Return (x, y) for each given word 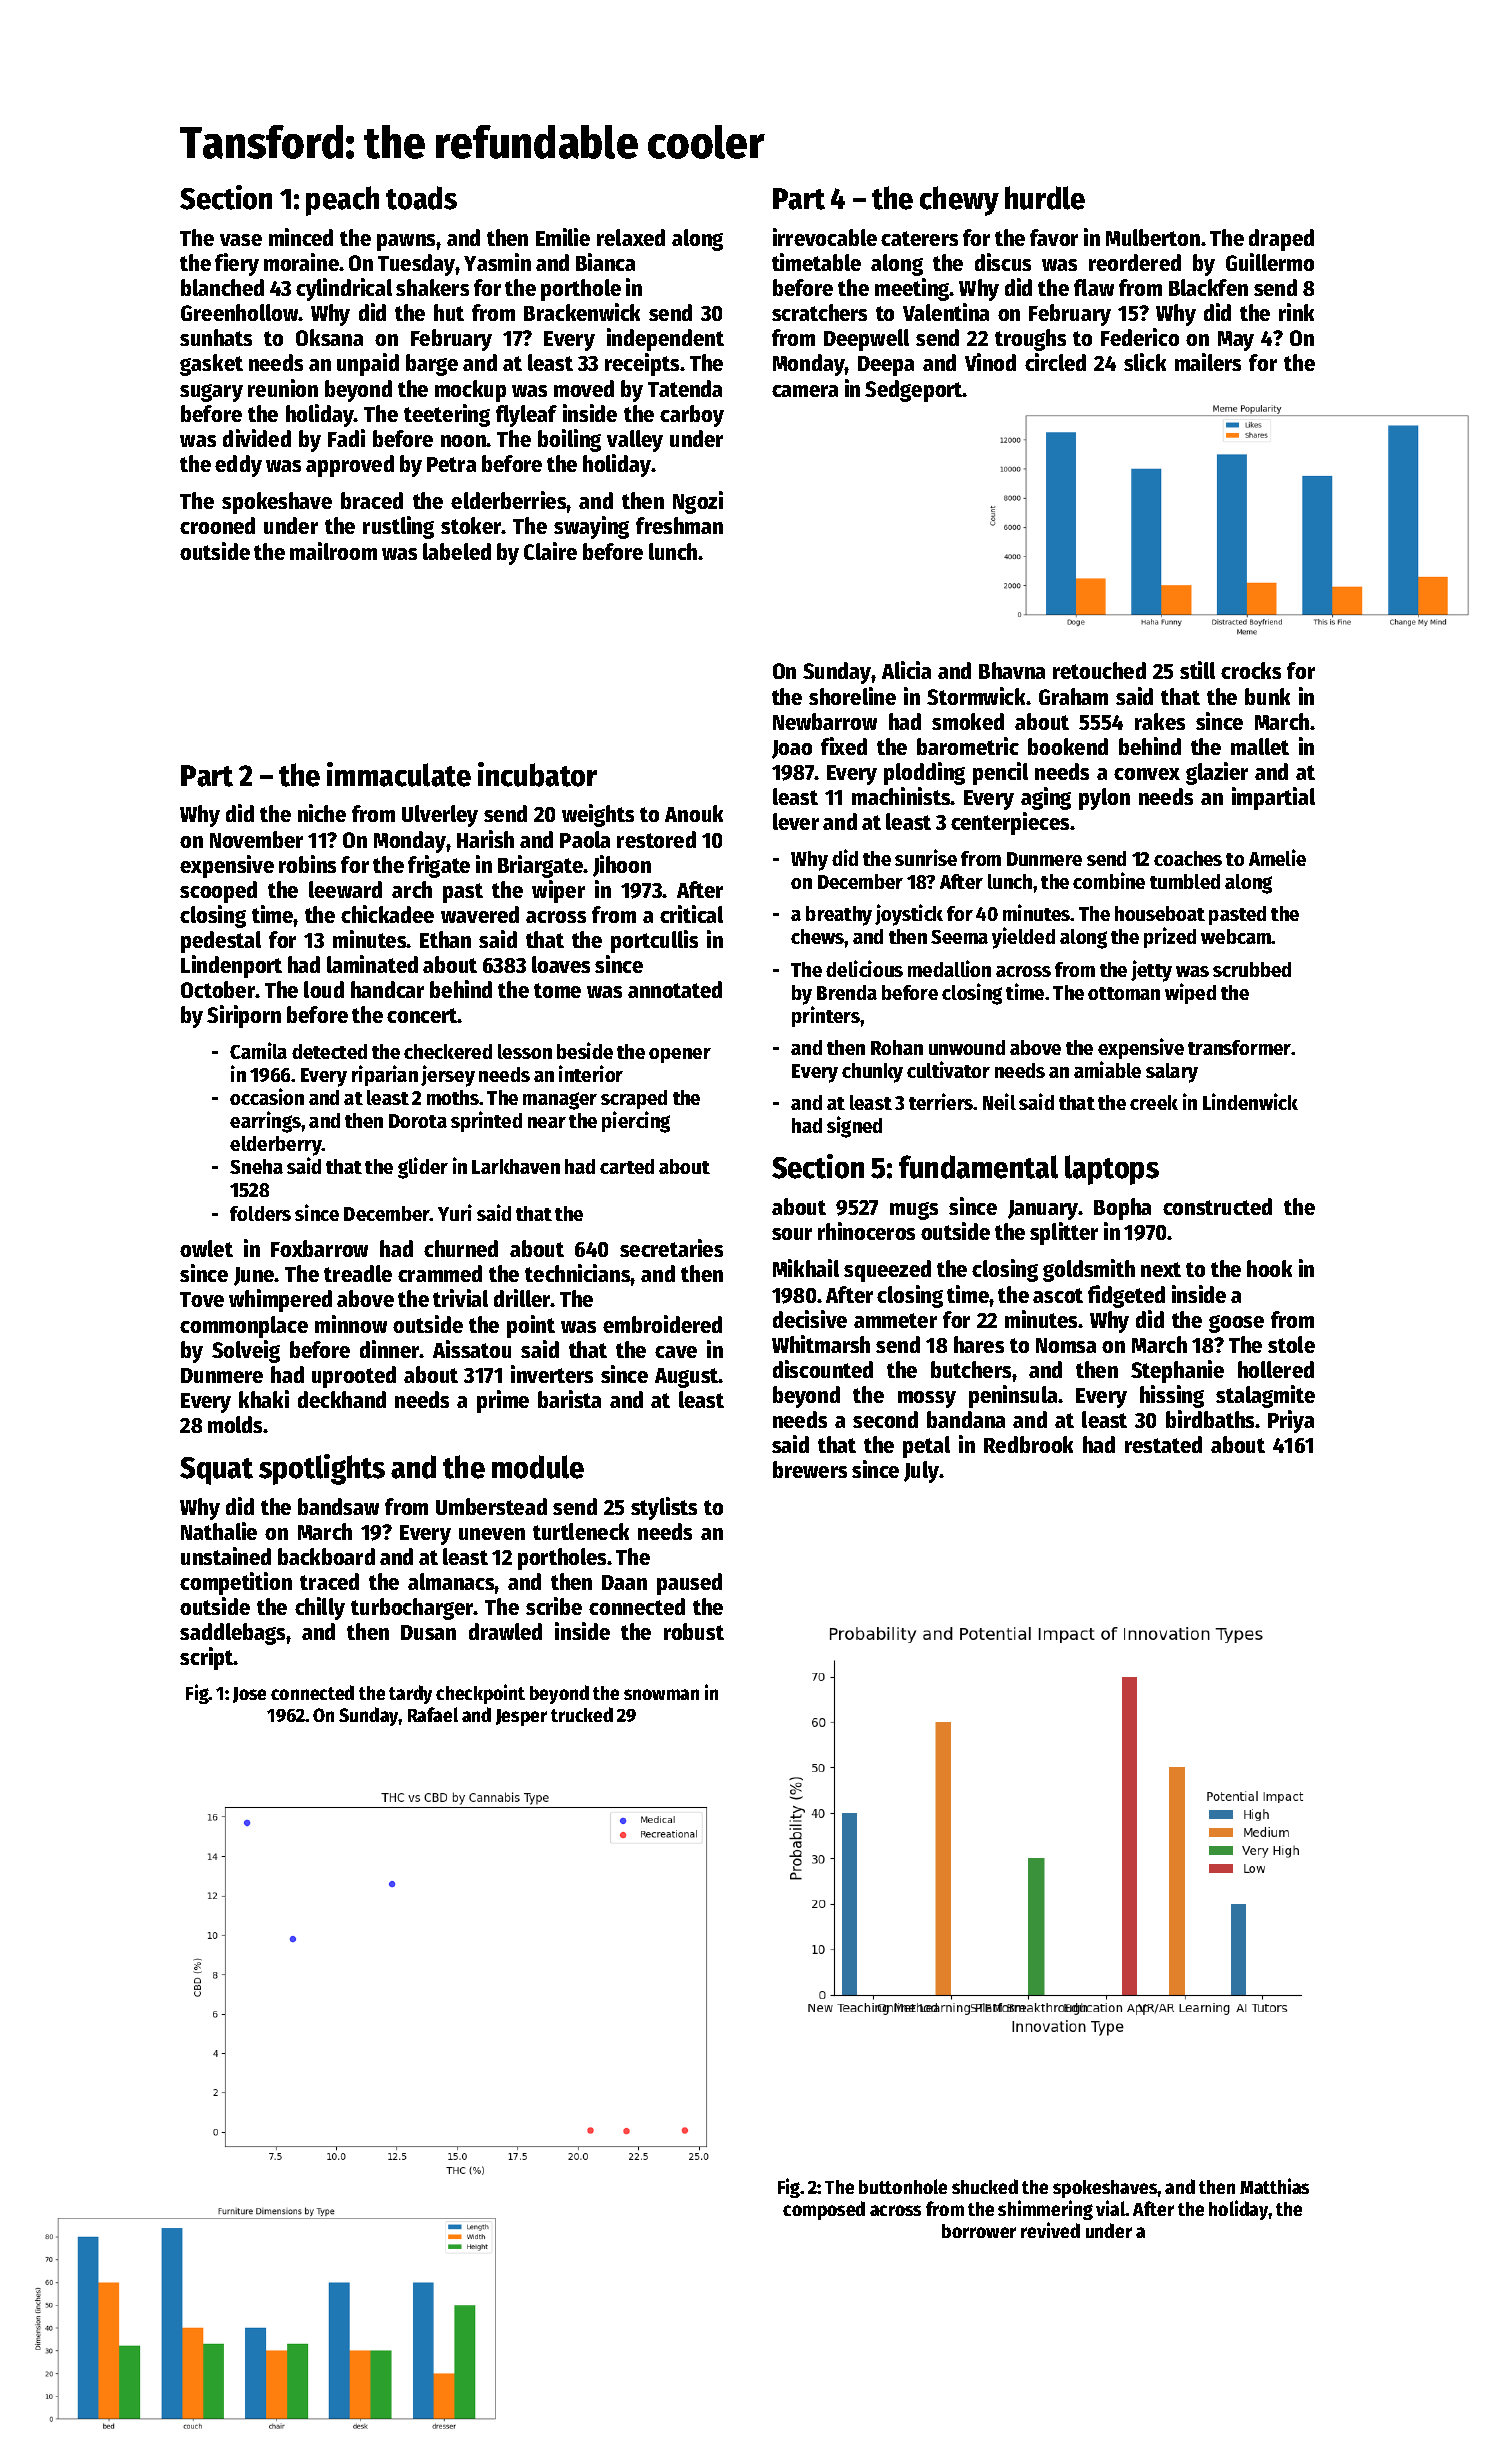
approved (350, 466)
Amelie (1277, 857)
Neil (999, 1101)
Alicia (906, 670)
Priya (1291, 1421)
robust (694, 1631)
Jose (249, 1695)
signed (854, 1127)
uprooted (354, 1377)
